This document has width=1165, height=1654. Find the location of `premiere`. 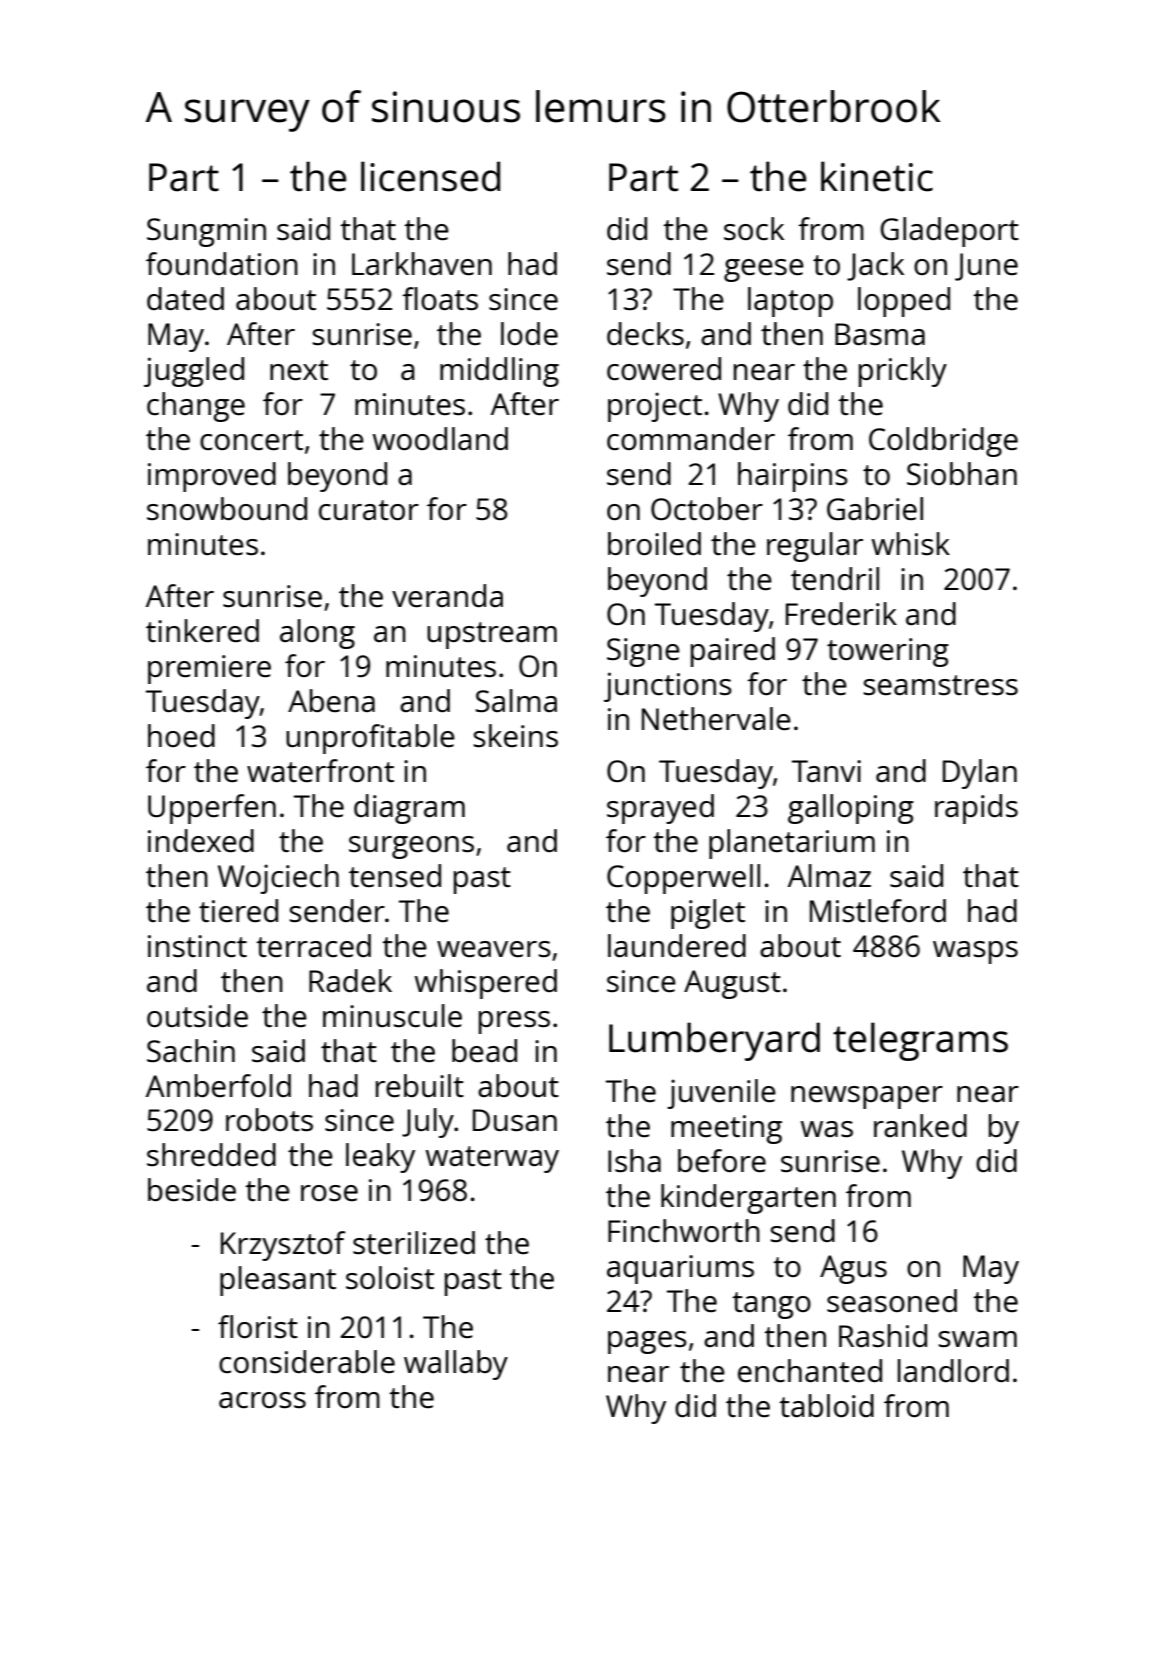

premiere is located at coordinates (209, 669).
